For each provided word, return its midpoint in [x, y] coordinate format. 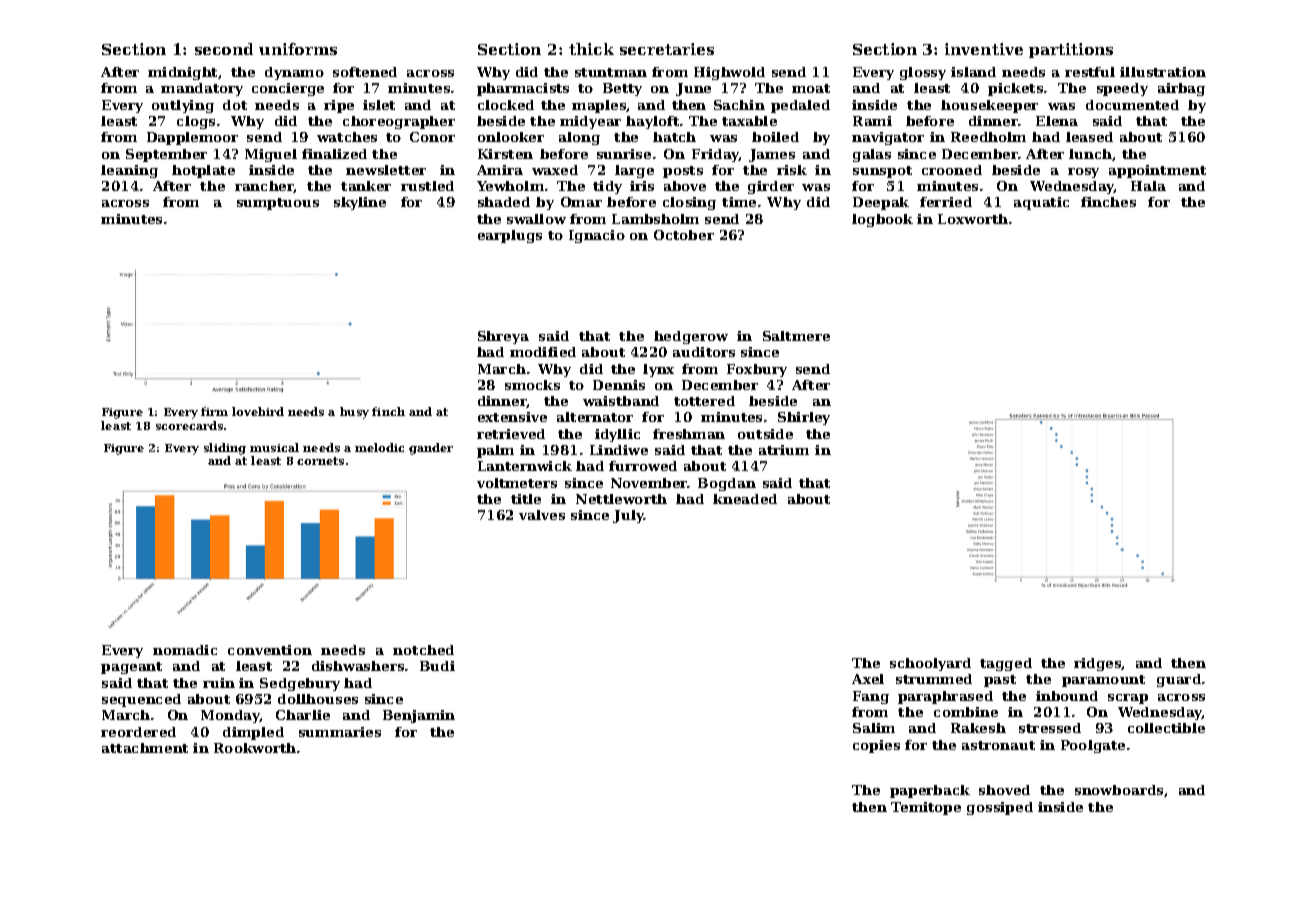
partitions [1071, 50]
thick [591, 49]
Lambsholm [655, 219]
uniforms [298, 49]
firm [214, 411]
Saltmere [796, 336]
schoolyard [930, 664]
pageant [131, 668]
